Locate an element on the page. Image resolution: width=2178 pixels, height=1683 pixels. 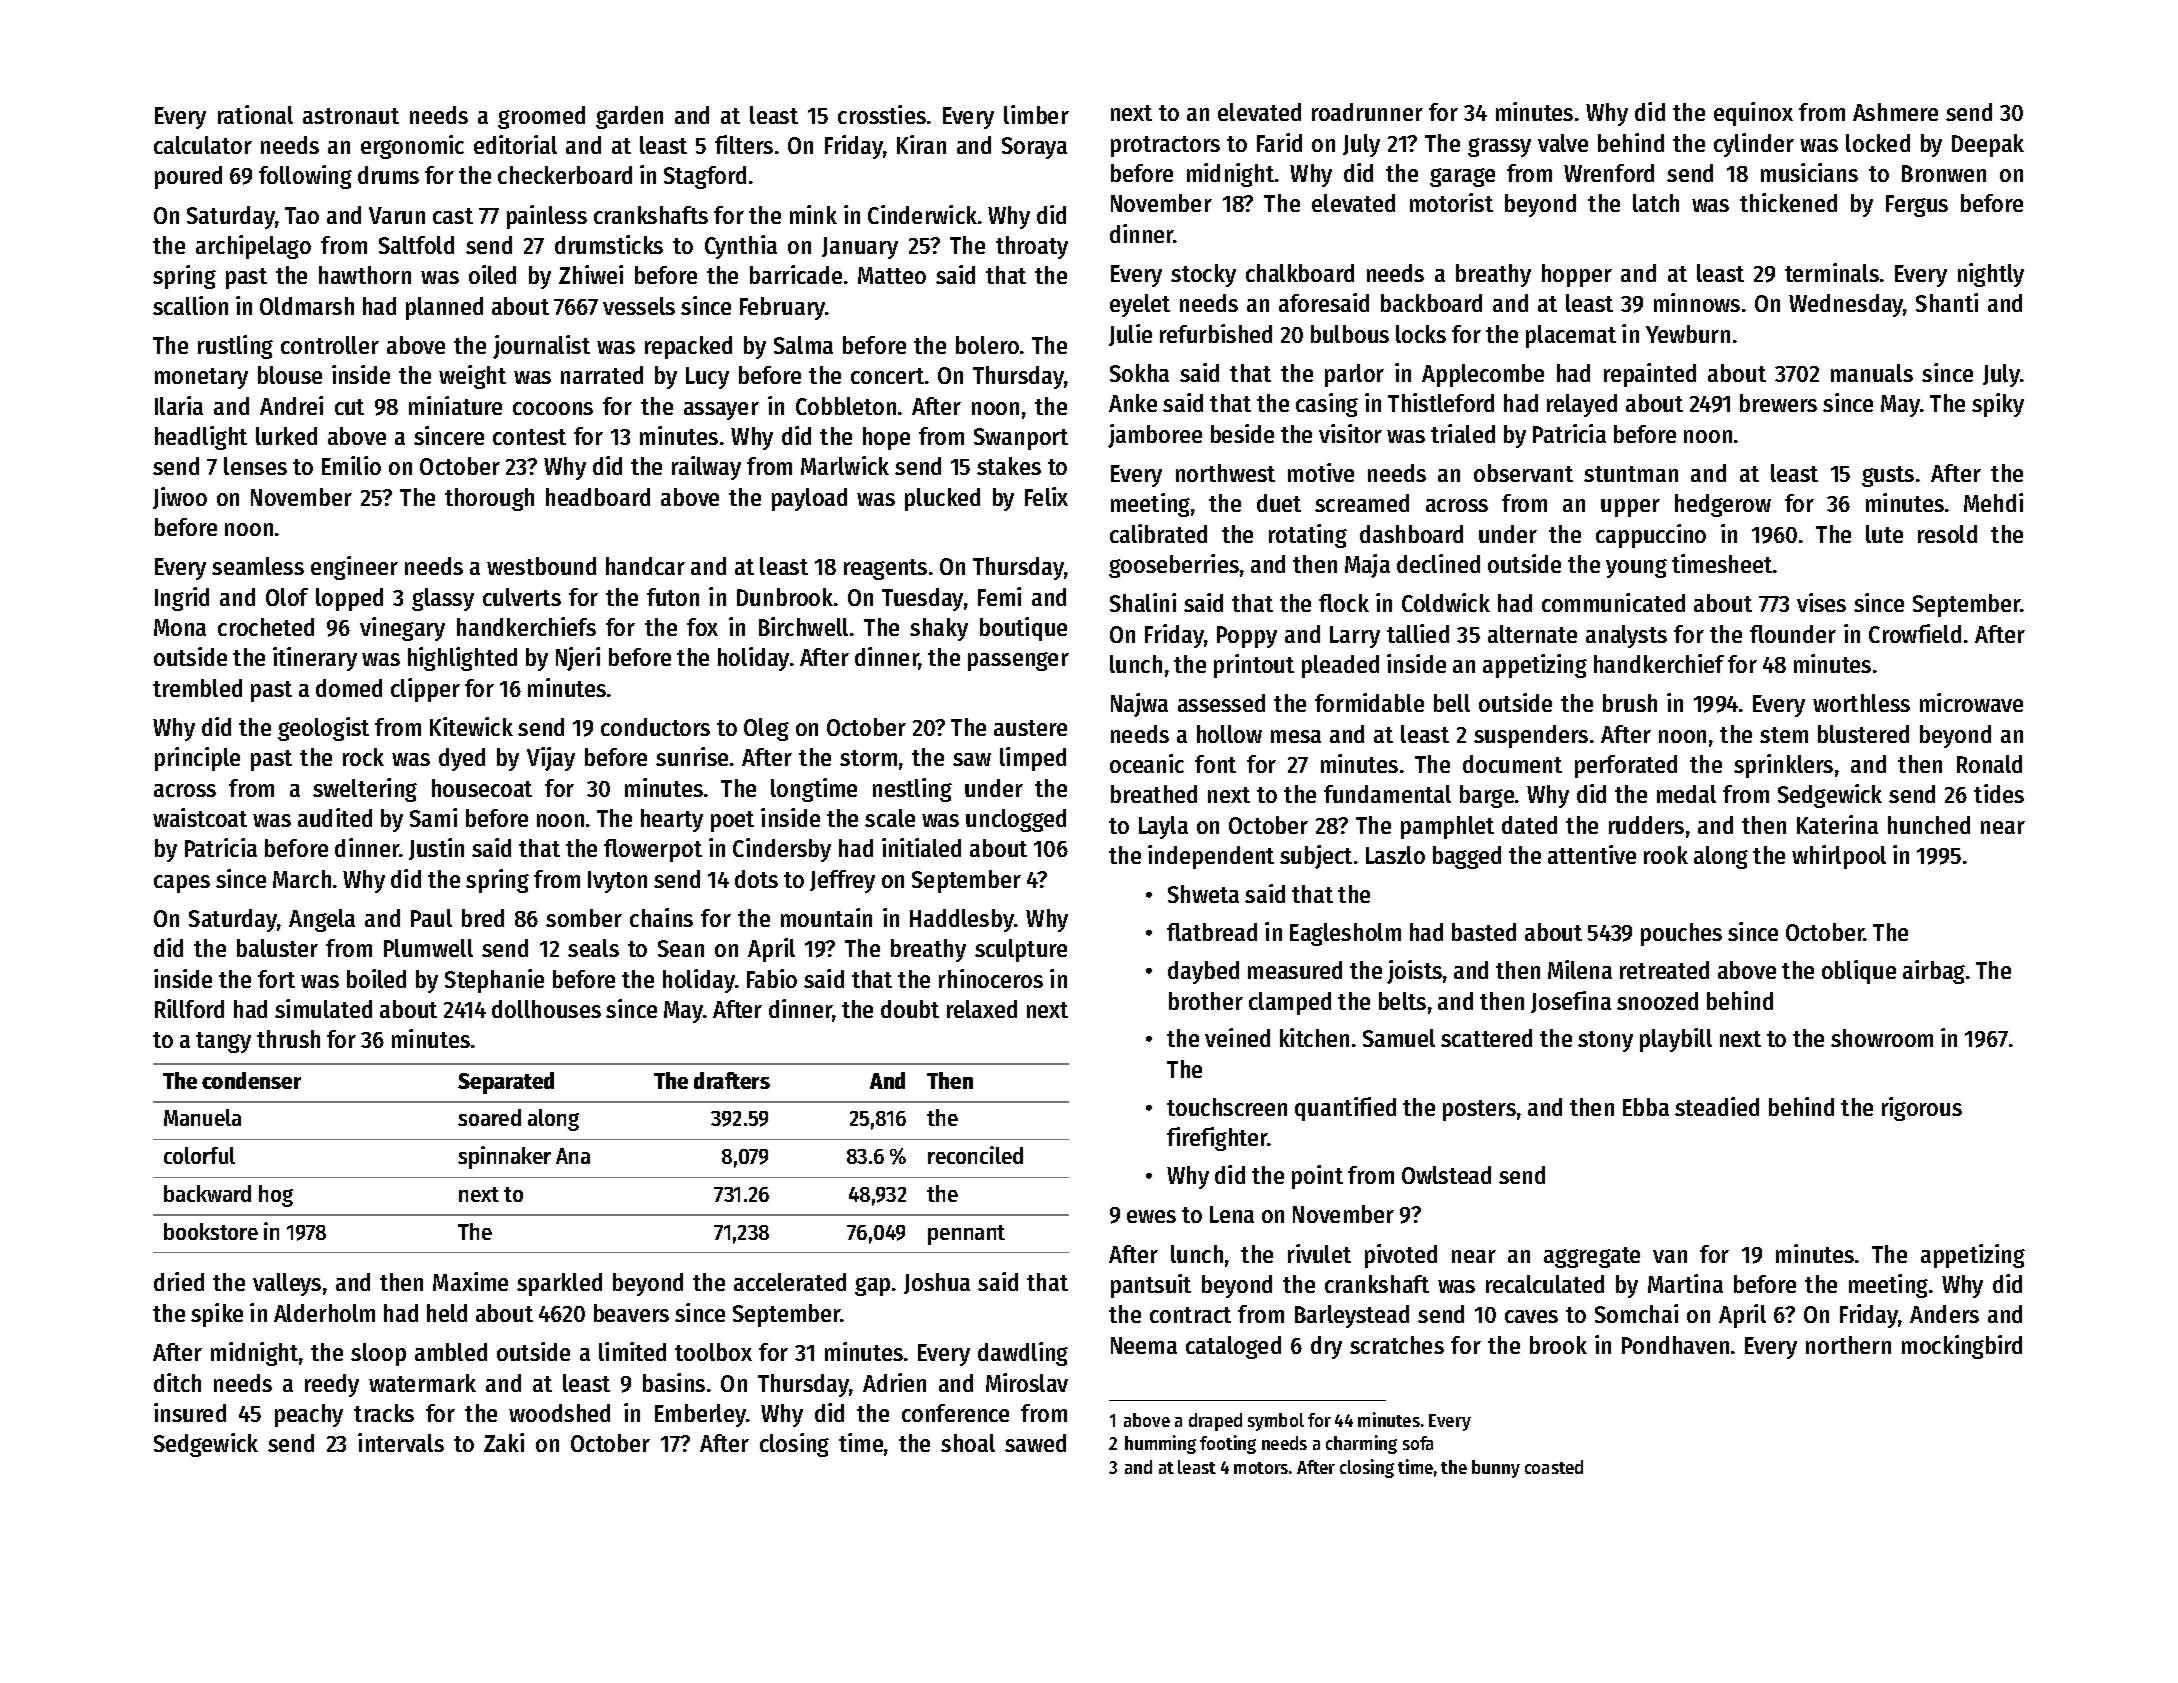
oblique is located at coordinates (1859, 972).
